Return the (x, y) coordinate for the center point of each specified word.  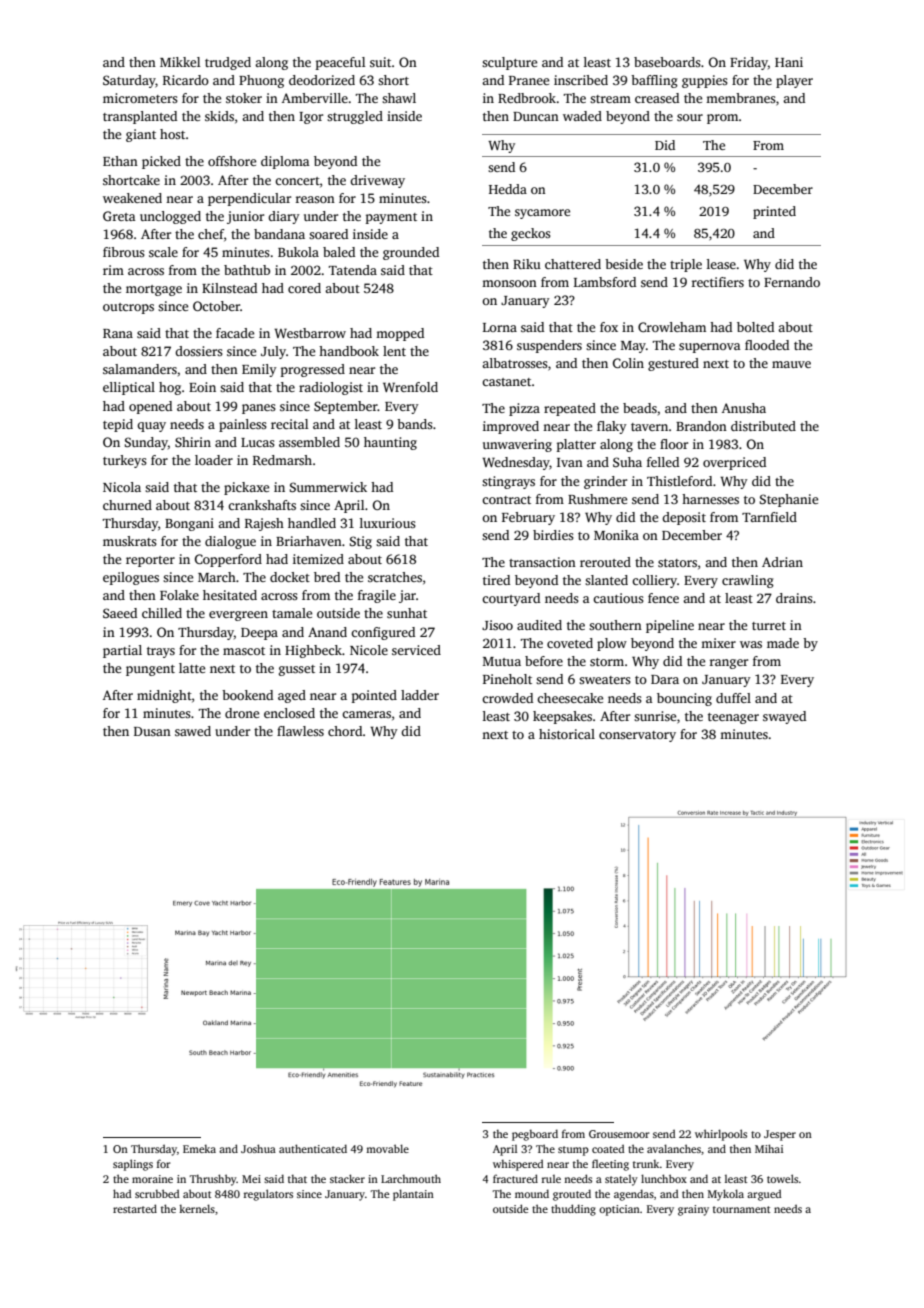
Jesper (780, 1135)
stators (677, 563)
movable (387, 1148)
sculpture (509, 63)
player (794, 81)
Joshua (258, 1148)
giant (141, 135)
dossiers (199, 351)
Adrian (782, 562)
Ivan (570, 462)
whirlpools (721, 1135)
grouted (572, 1195)
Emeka (199, 1148)
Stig (361, 542)
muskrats (130, 541)
